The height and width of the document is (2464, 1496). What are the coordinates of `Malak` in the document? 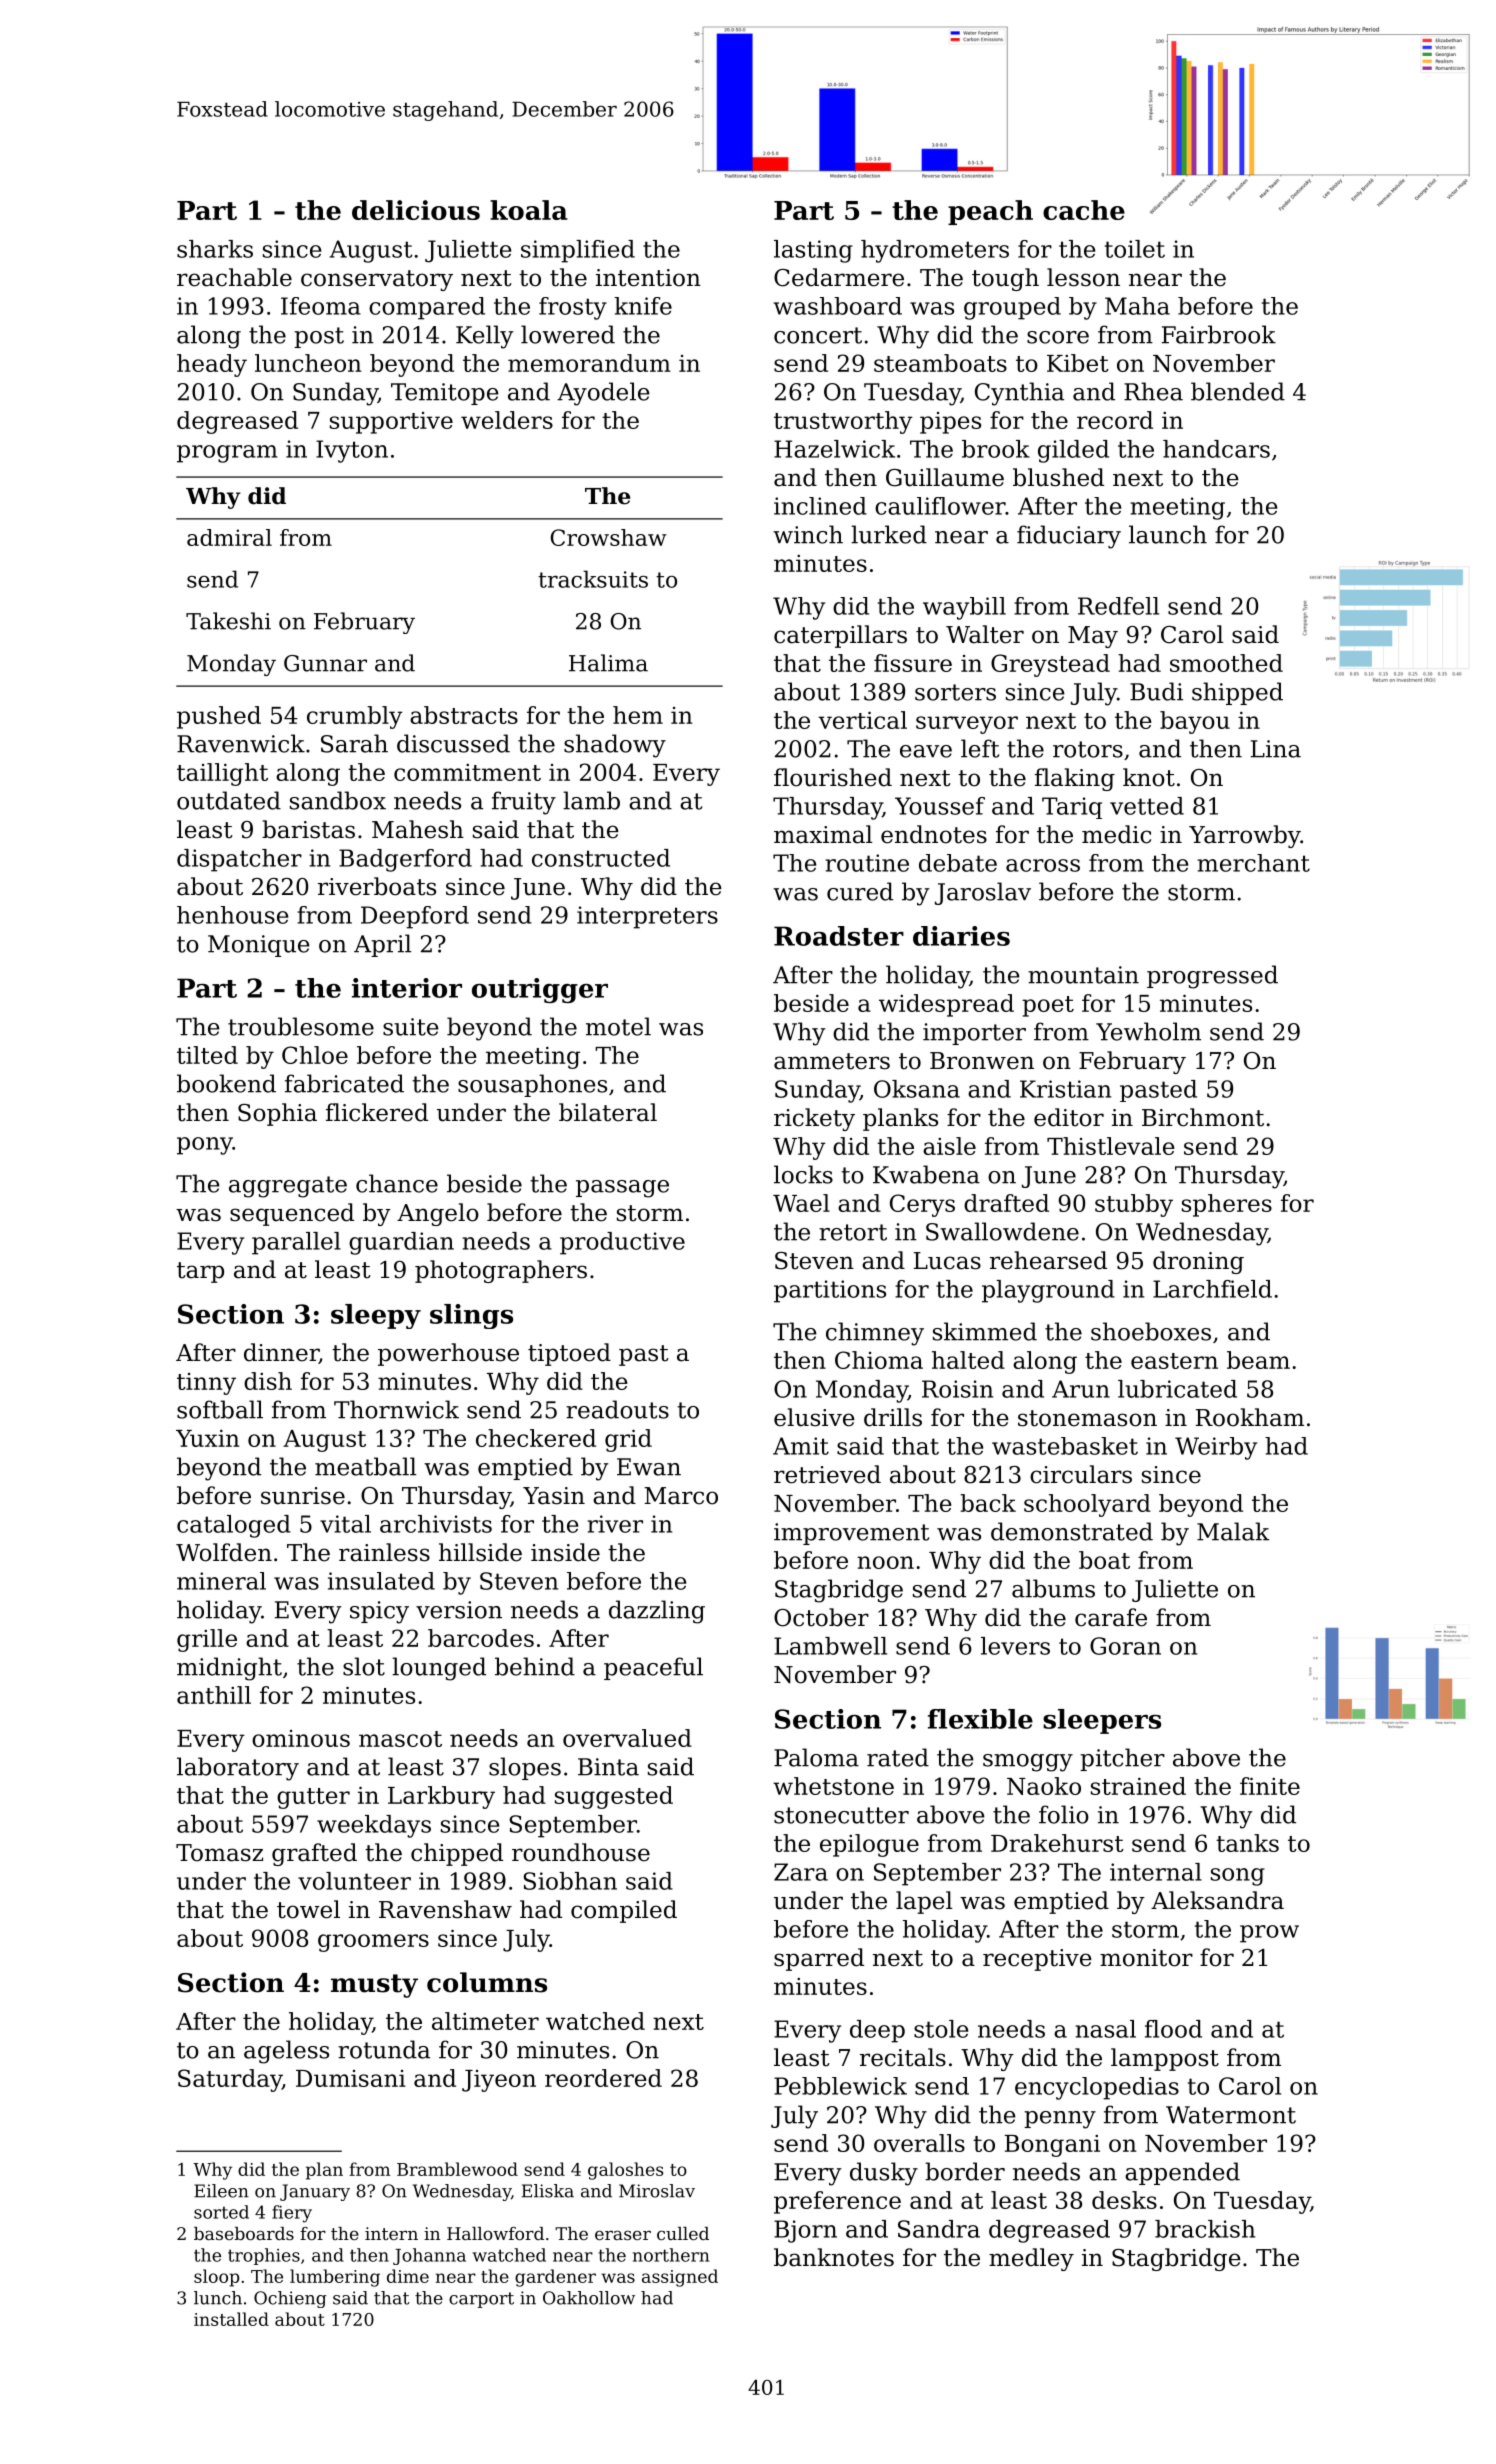 It's located at (1233, 1531).
